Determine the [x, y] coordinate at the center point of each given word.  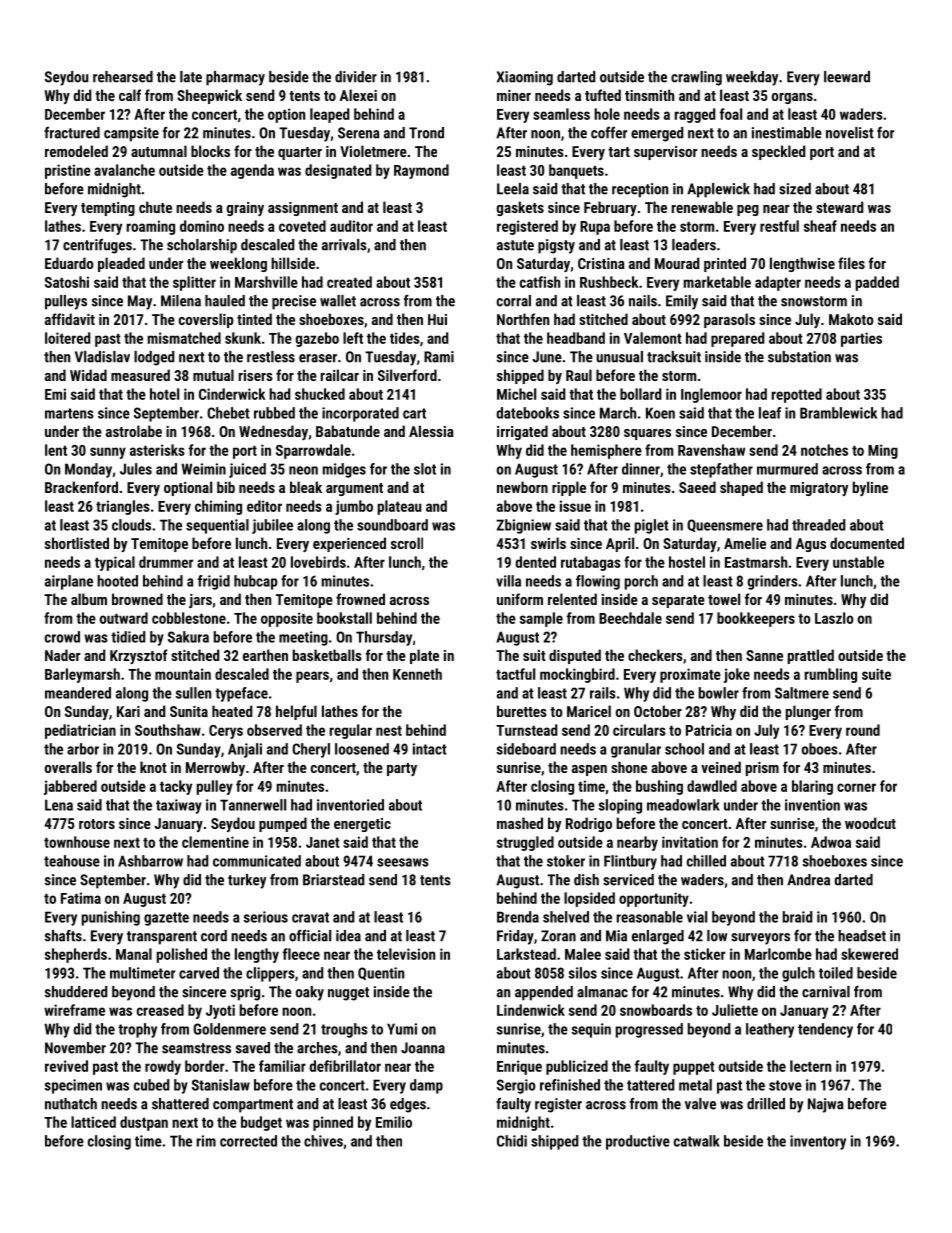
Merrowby [215, 768]
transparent [162, 938]
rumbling [831, 675]
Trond [426, 133]
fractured [72, 133]
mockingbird [577, 675]
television [406, 954]
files [851, 263]
